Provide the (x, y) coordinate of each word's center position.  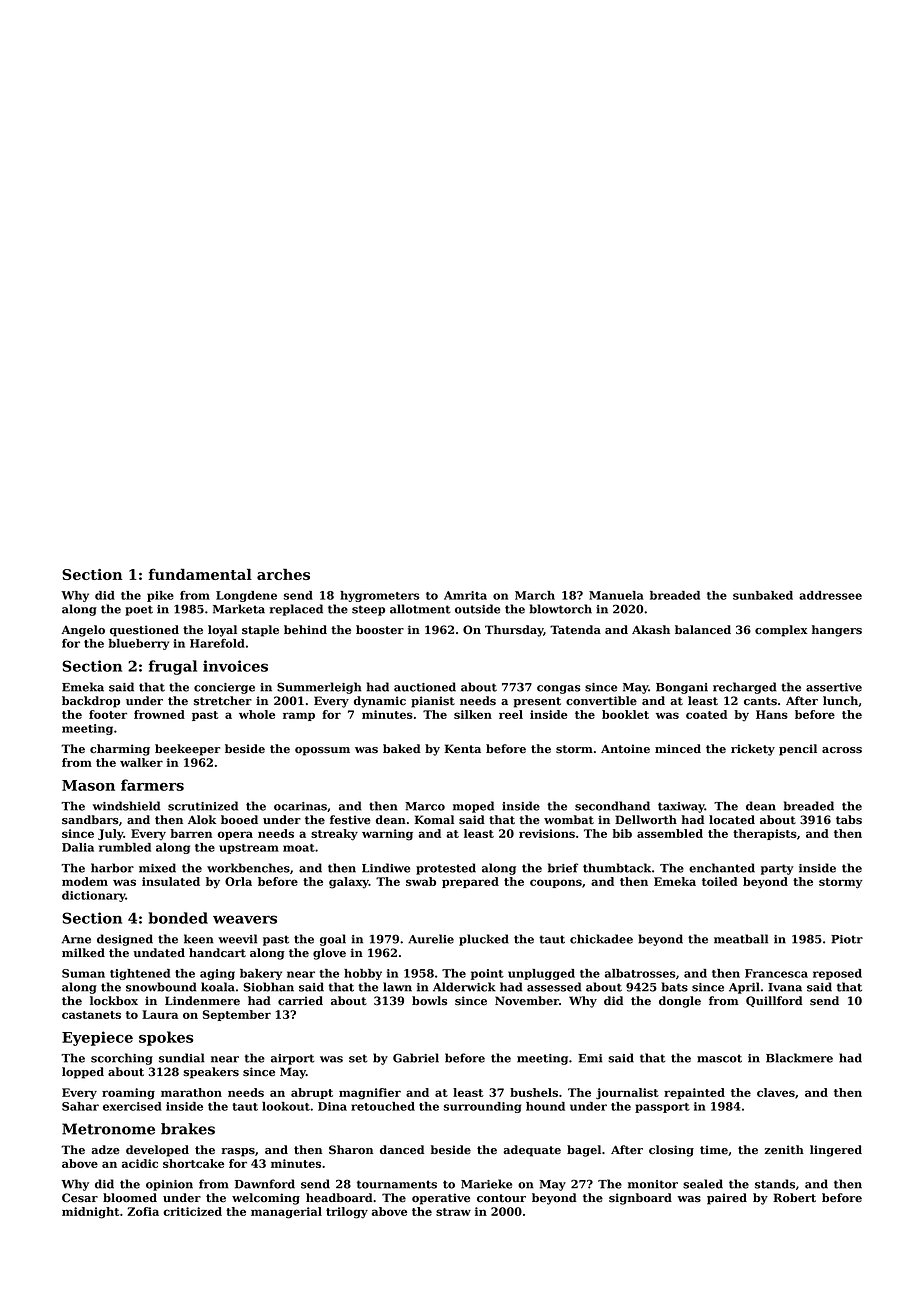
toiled (720, 881)
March (535, 595)
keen (199, 939)
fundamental (200, 574)
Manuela (616, 595)
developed (157, 1151)
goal (333, 940)
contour (501, 1198)
